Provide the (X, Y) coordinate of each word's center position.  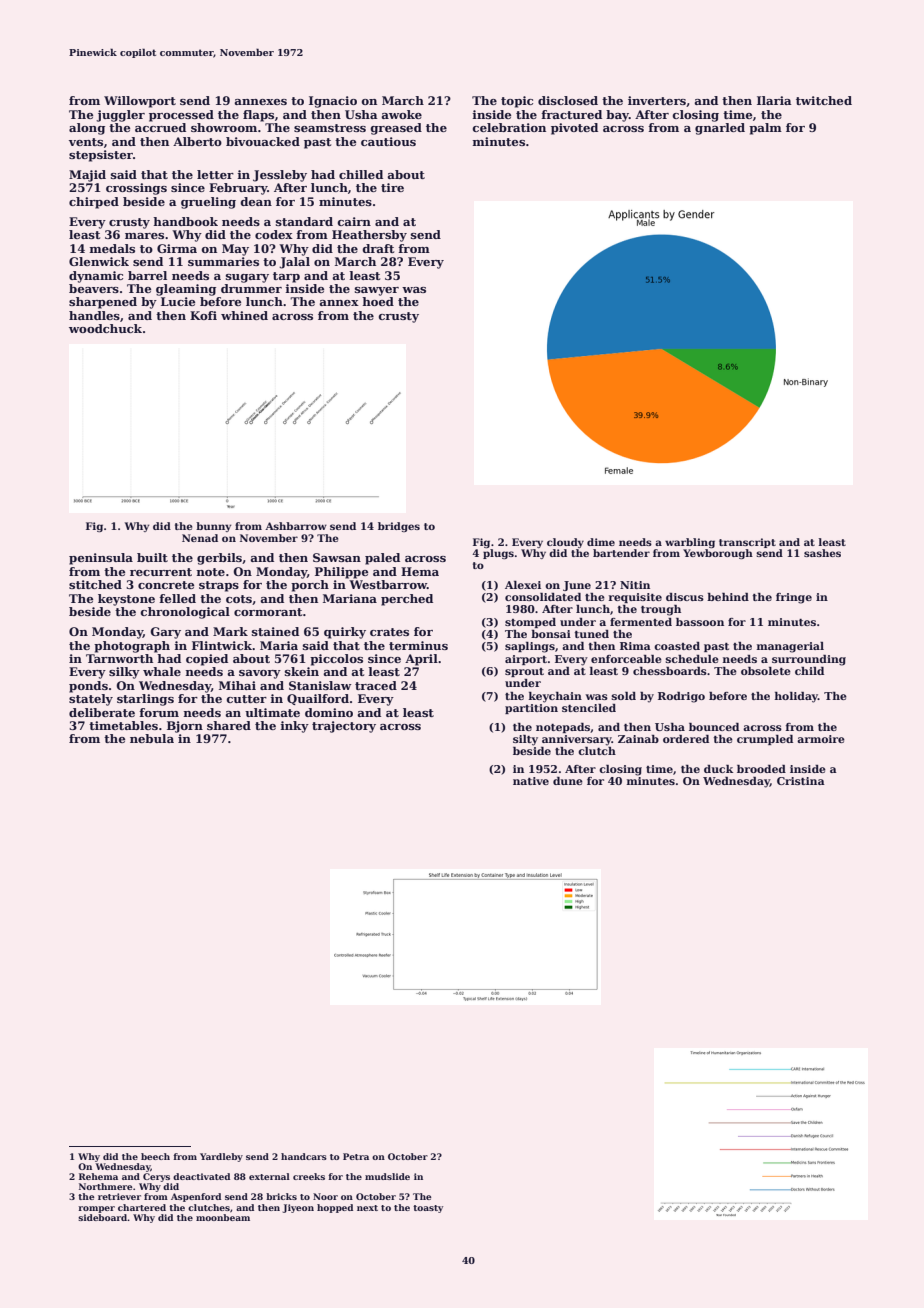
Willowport (140, 102)
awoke (401, 114)
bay (617, 116)
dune (568, 781)
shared (229, 725)
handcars (304, 1156)
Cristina (801, 781)
